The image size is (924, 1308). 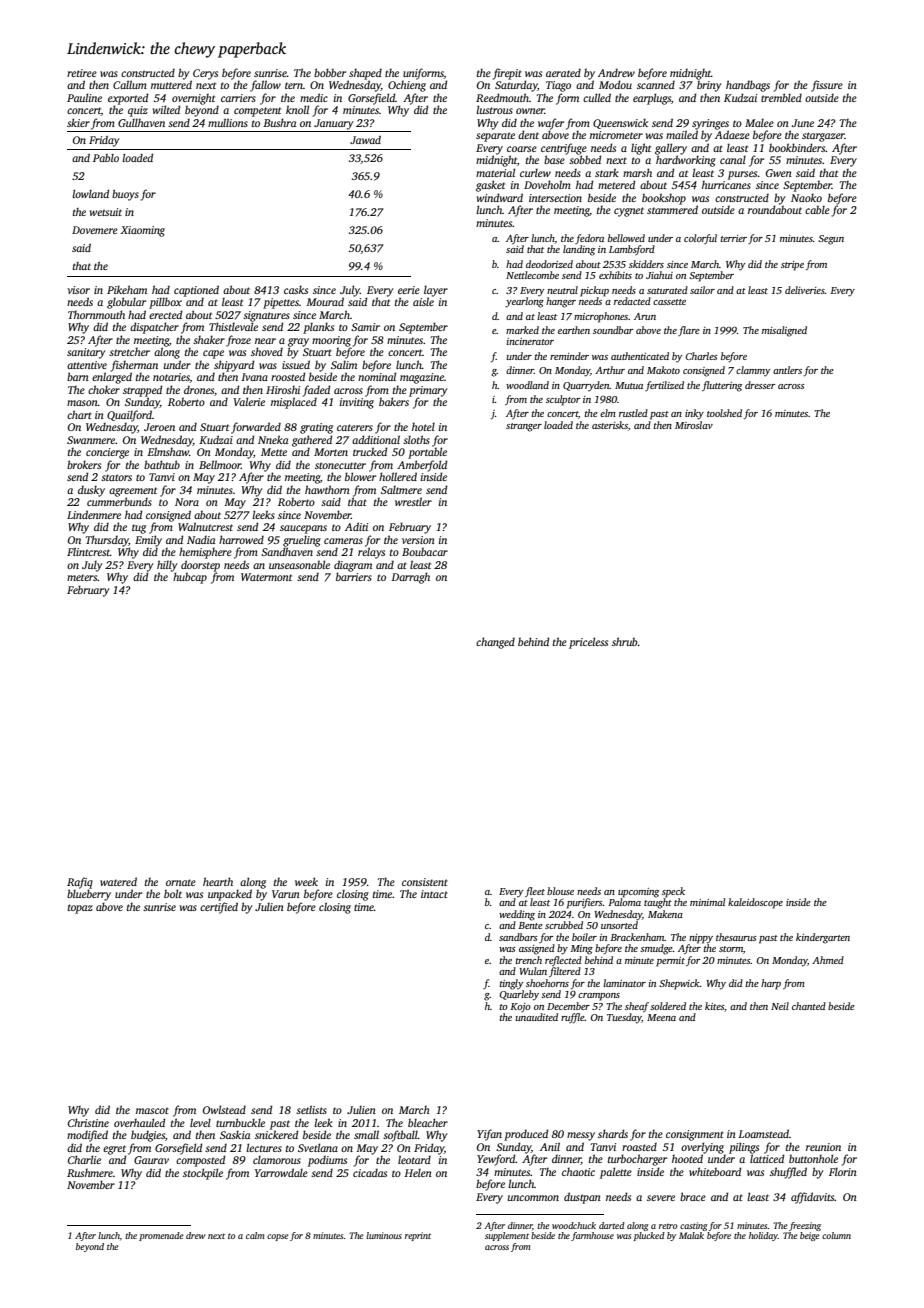 What do you see at coordinates (588, 643) in the document?
I see `priceless` at bounding box center [588, 643].
